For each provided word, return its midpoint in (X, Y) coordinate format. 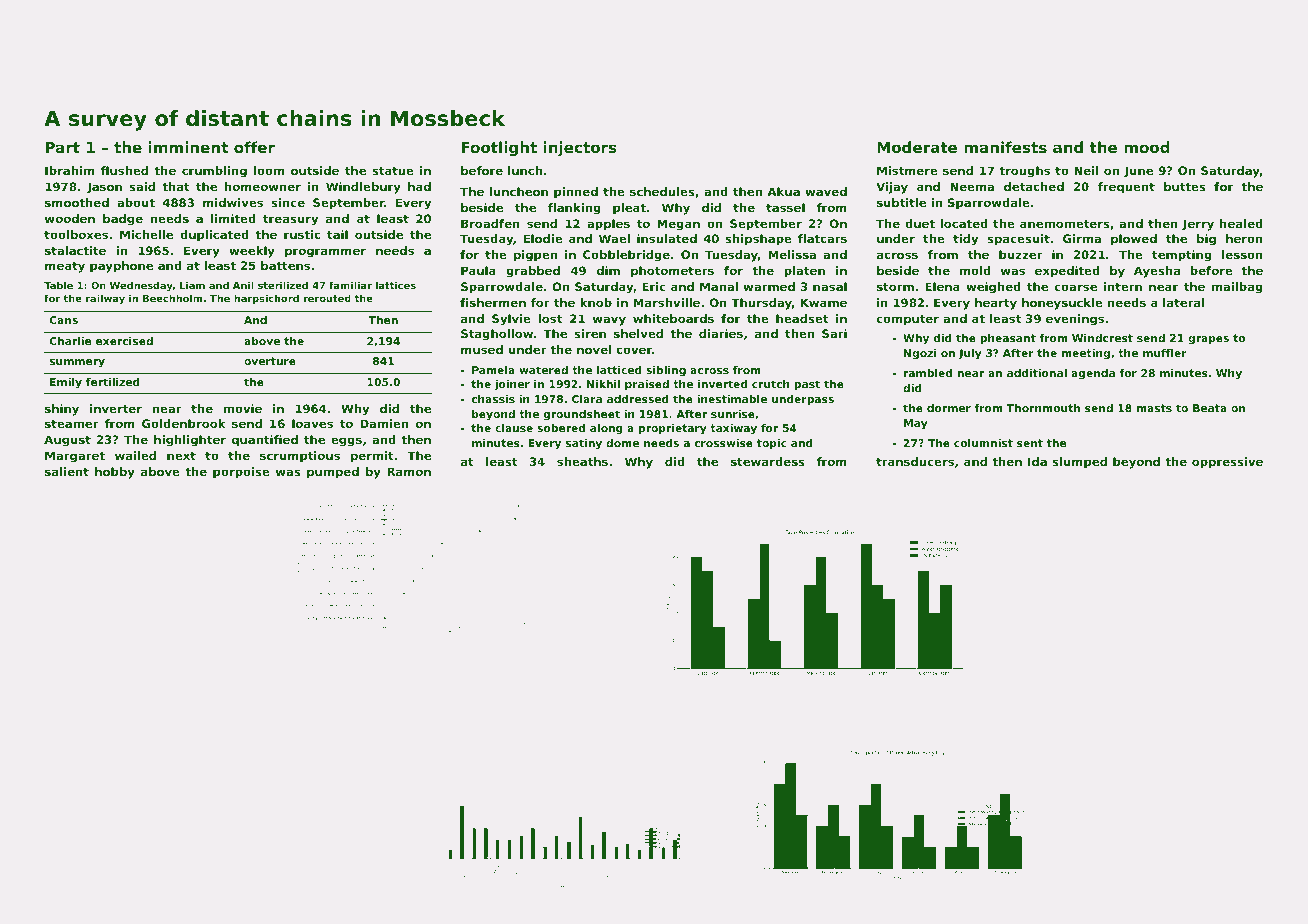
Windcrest (1102, 338)
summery (77, 363)
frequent (1126, 188)
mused (482, 349)
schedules (662, 191)
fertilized (113, 382)
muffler (1165, 353)
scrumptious (300, 457)
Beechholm (172, 298)
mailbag (1237, 288)
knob (596, 302)
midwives (233, 202)
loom (269, 170)
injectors (580, 149)
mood (1147, 147)
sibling (666, 371)
